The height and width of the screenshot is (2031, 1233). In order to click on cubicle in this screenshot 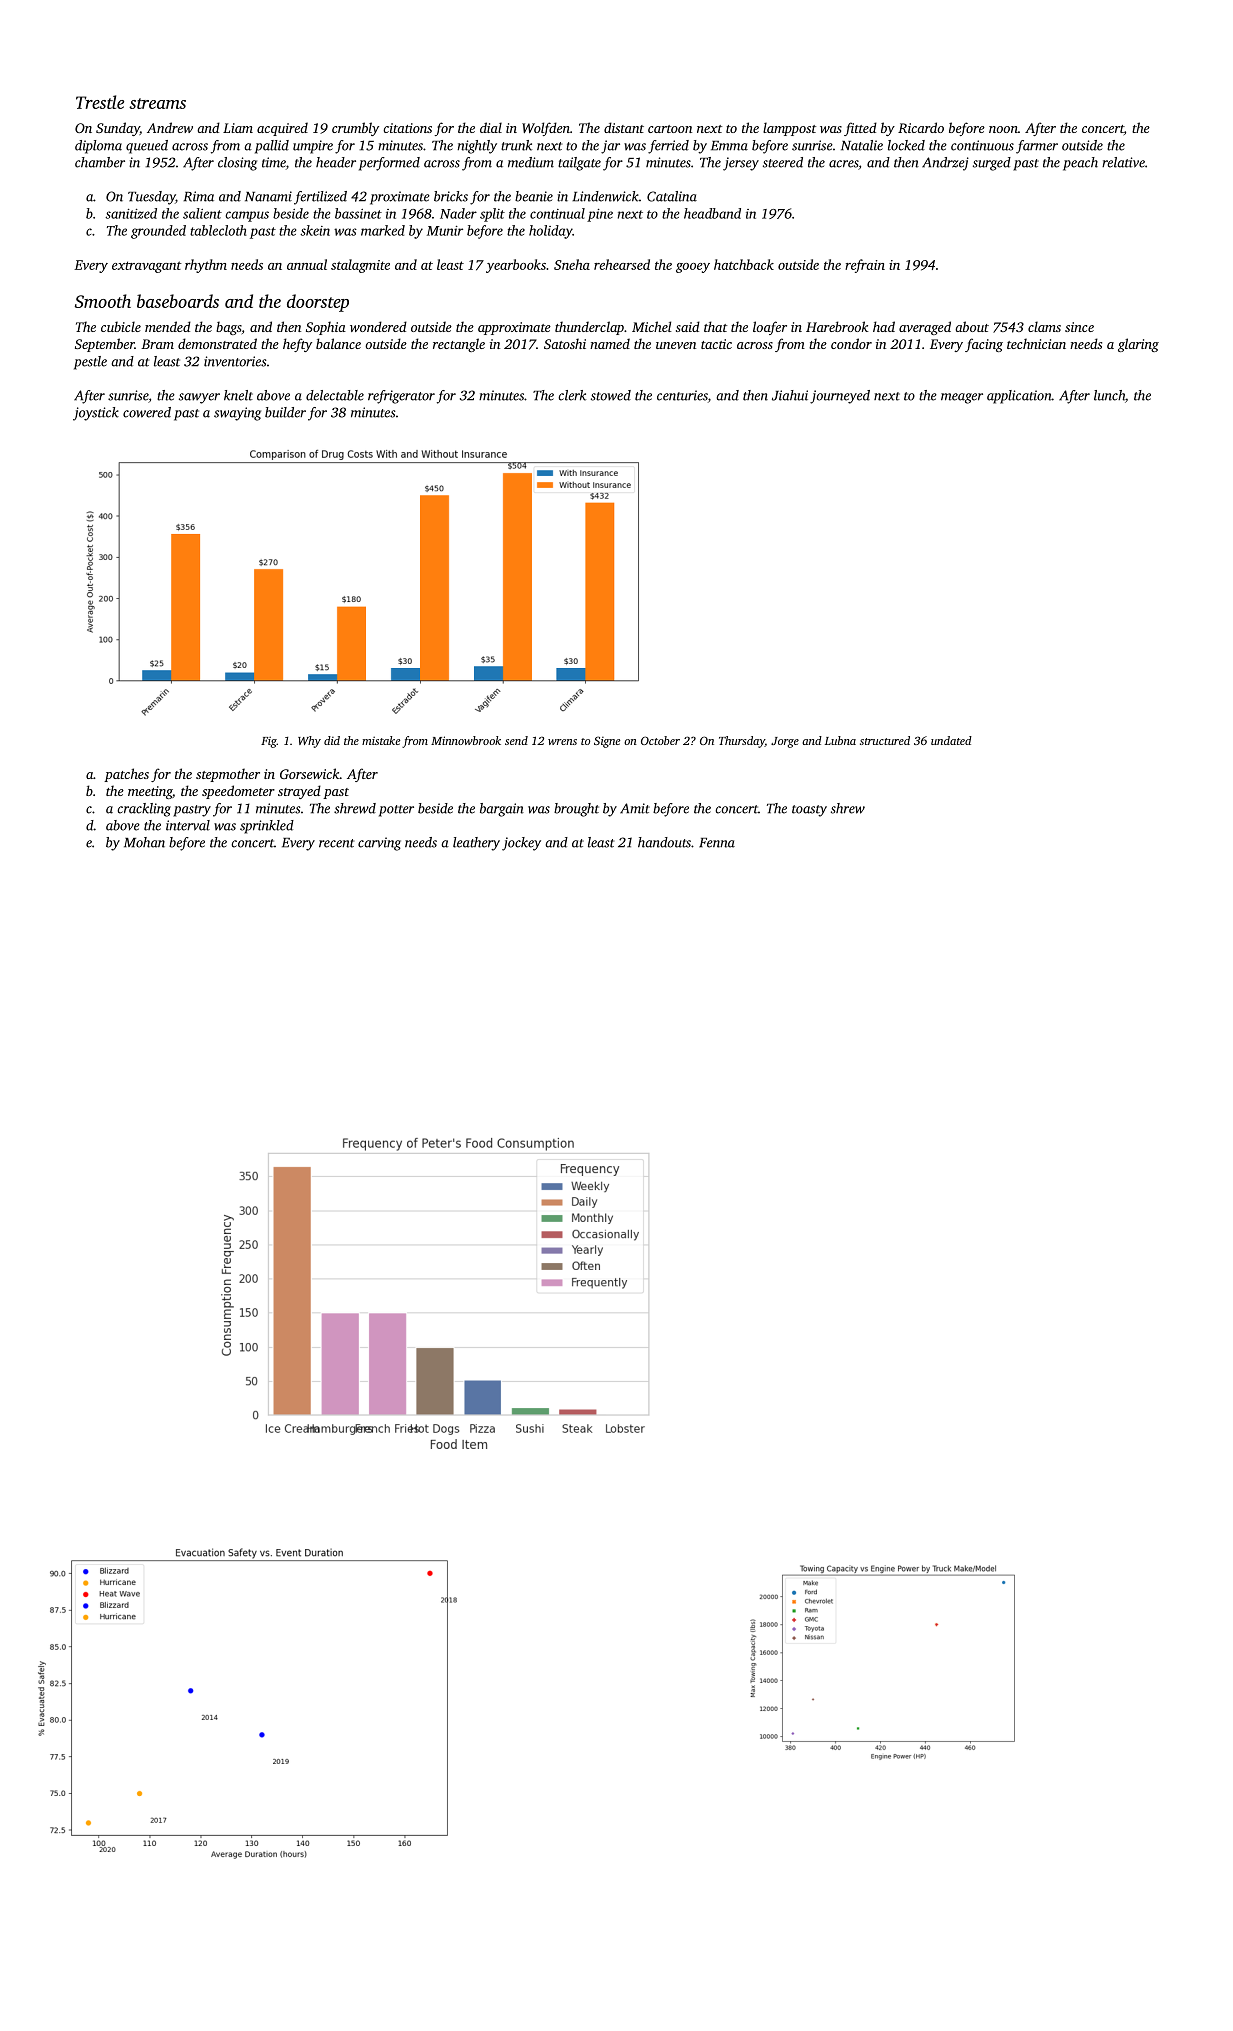, I will do `click(121, 326)`.
